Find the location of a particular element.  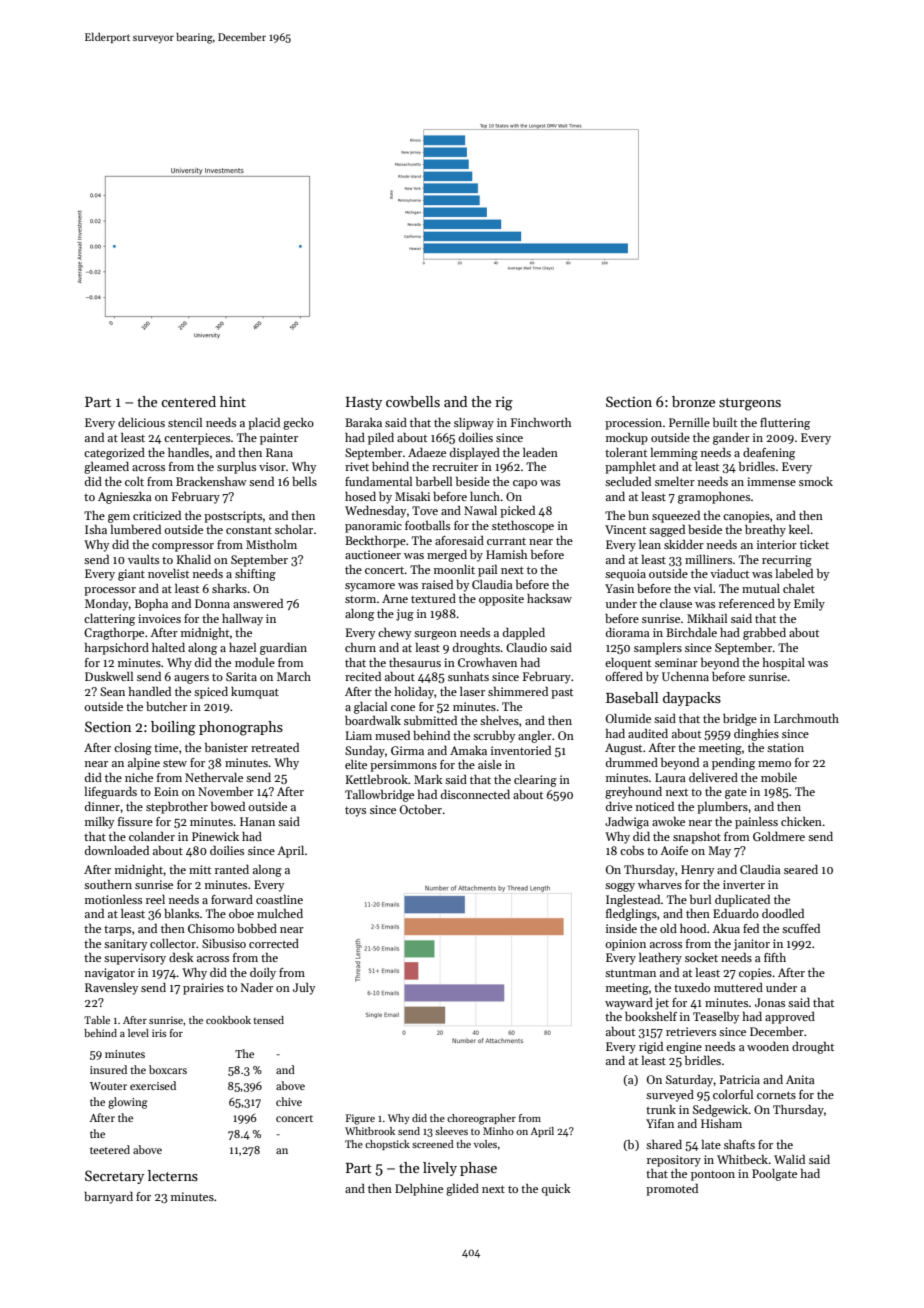

dinghies is located at coordinates (756, 735).
